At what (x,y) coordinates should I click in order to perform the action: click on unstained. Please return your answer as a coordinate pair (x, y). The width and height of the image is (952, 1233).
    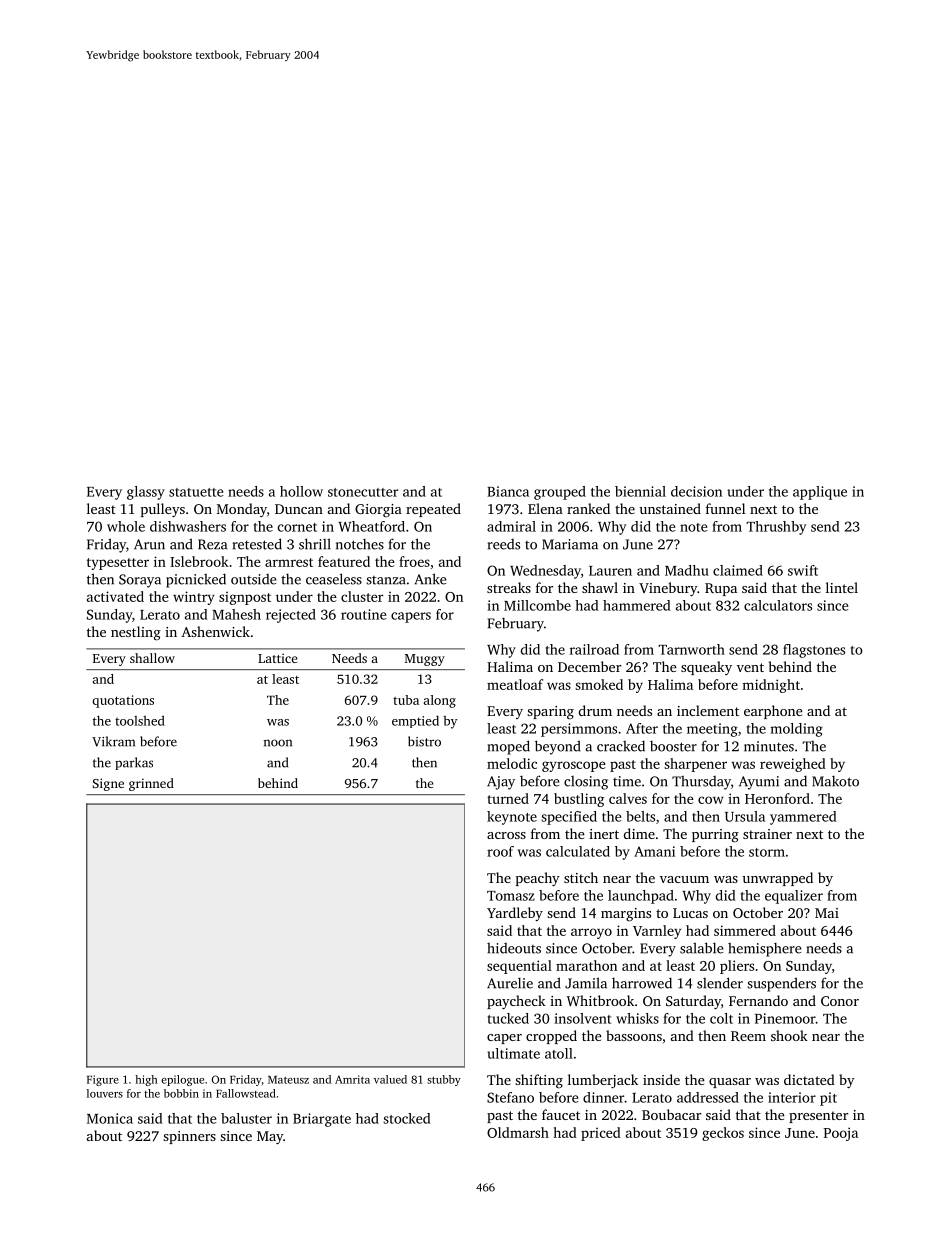
    Looking at the image, I should click on (670, 508).
